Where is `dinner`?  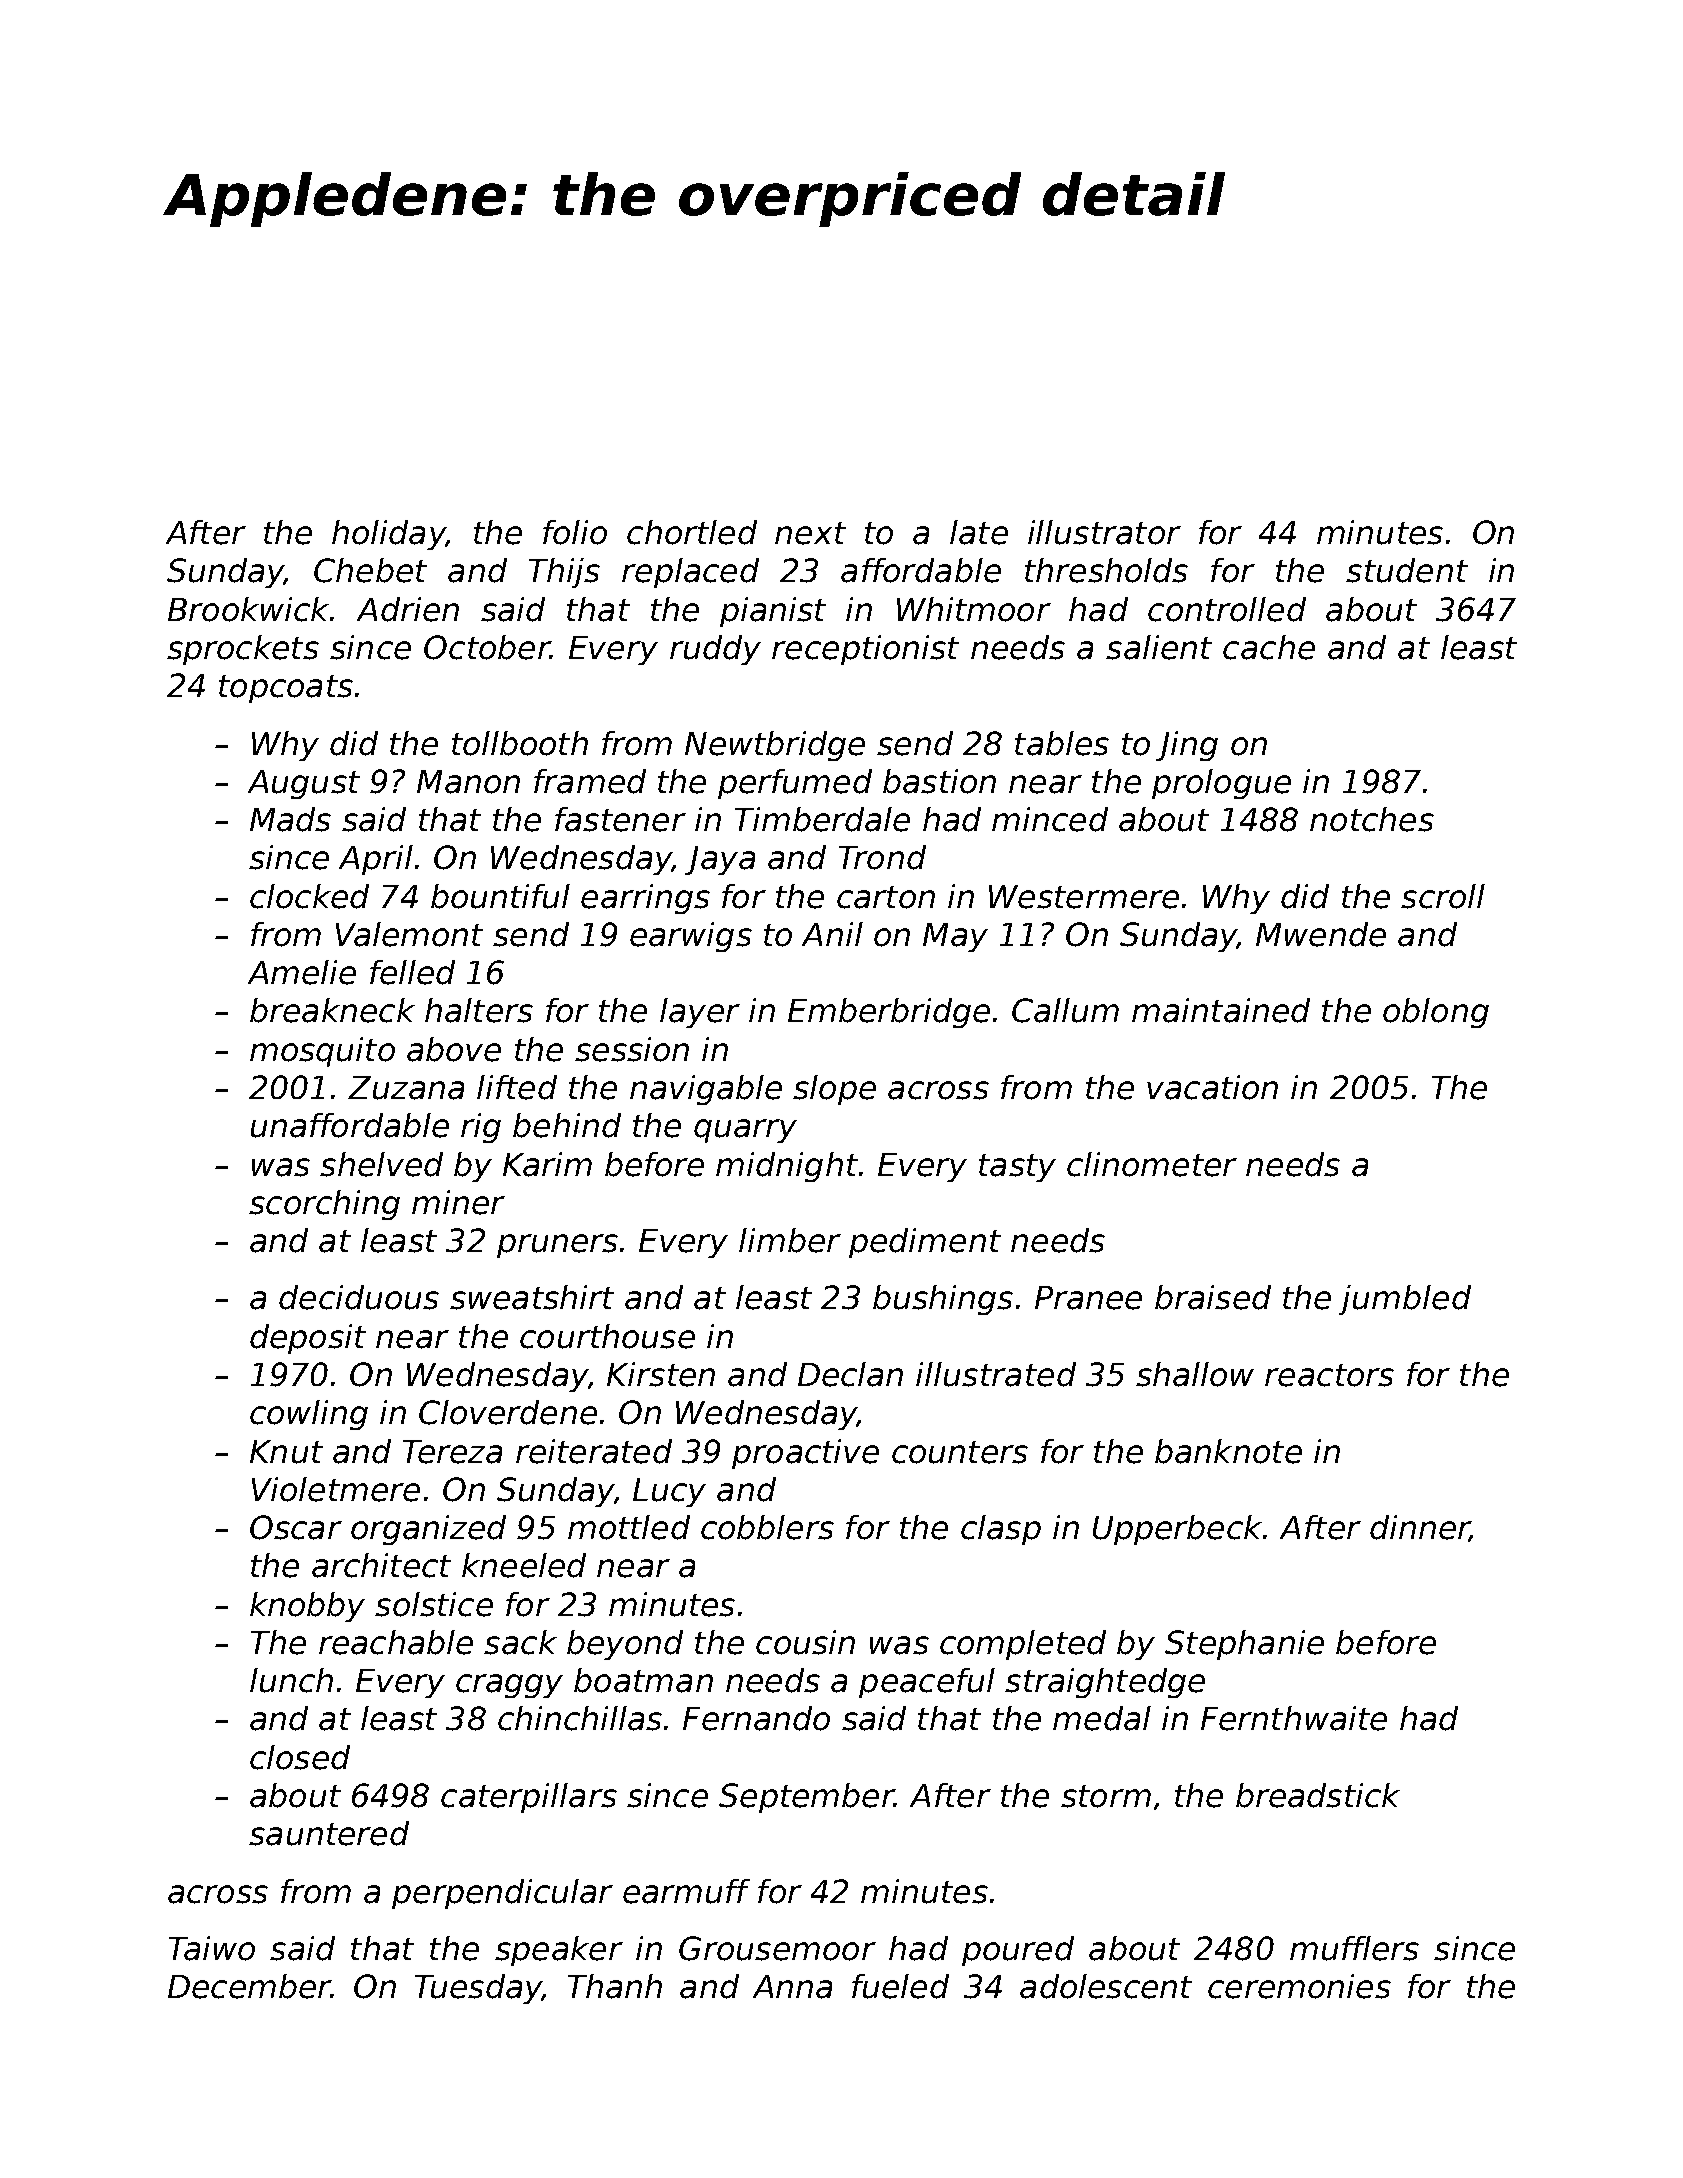
dinner is located at coordinates (1420, 1528).
